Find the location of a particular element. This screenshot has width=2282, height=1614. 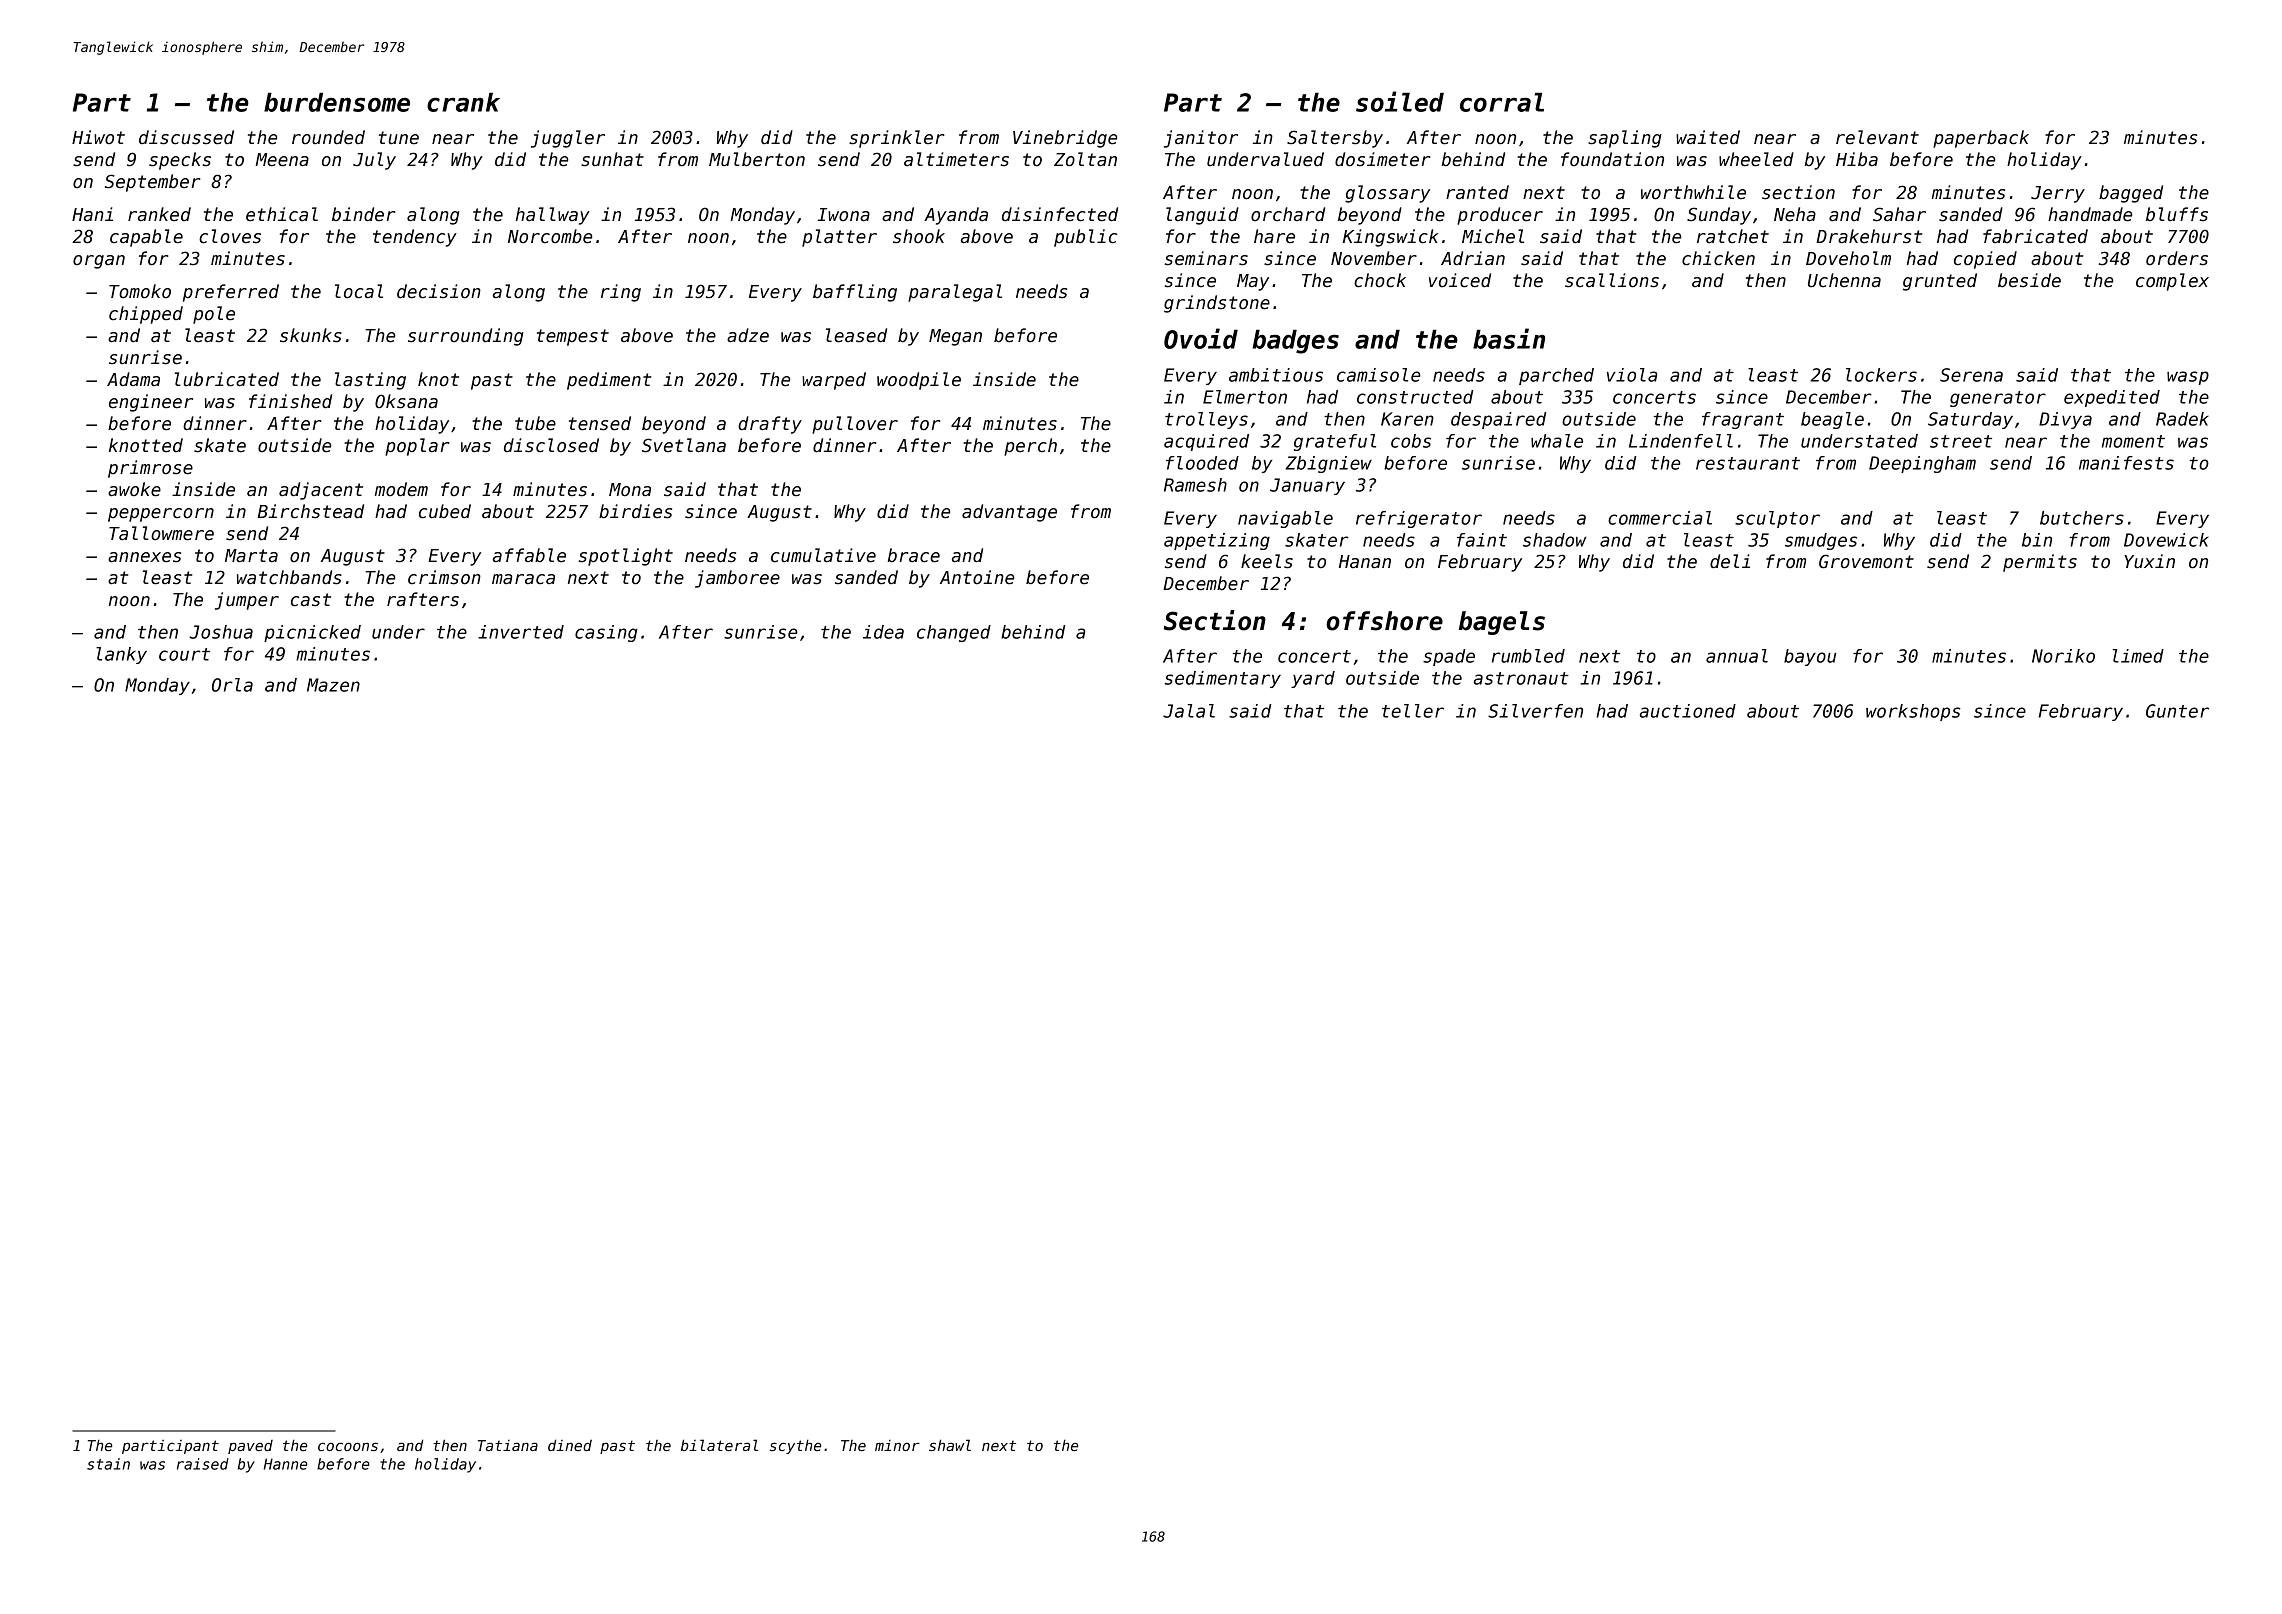

idea is located at coordinates (883, 632).
